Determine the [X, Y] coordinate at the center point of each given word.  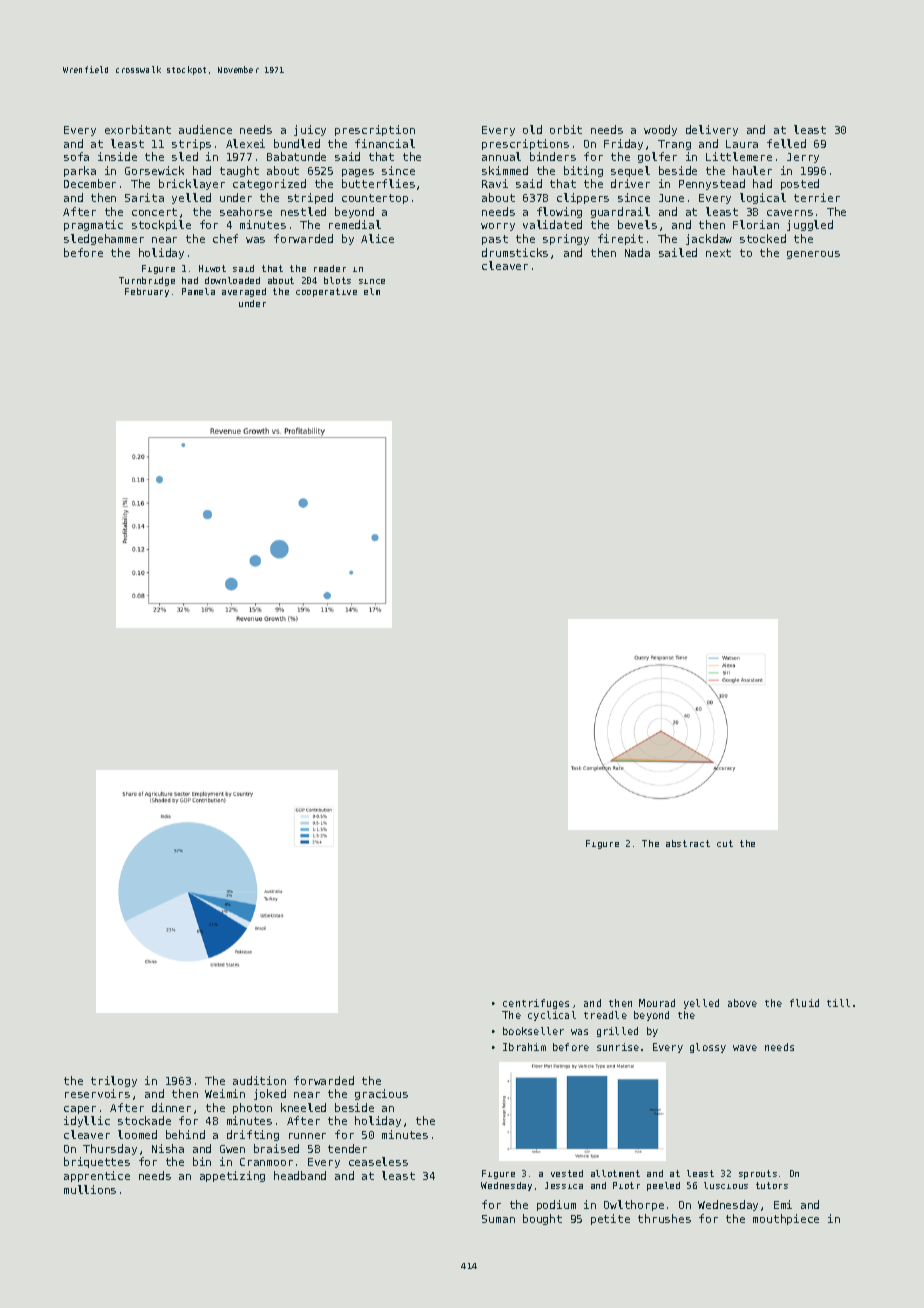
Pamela [198, 291]
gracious [381, 1094]
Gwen [232, 1149]
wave [745, 1048]
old [532, 129]
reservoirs [97, 1093]
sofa [76, 156]
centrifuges [536, 1004]
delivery [712, 130]
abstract [688, 843]
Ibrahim [524, 1047]
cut [725, 843]
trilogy [114, 1081]
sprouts [758, 1174]
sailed [678, 252]
